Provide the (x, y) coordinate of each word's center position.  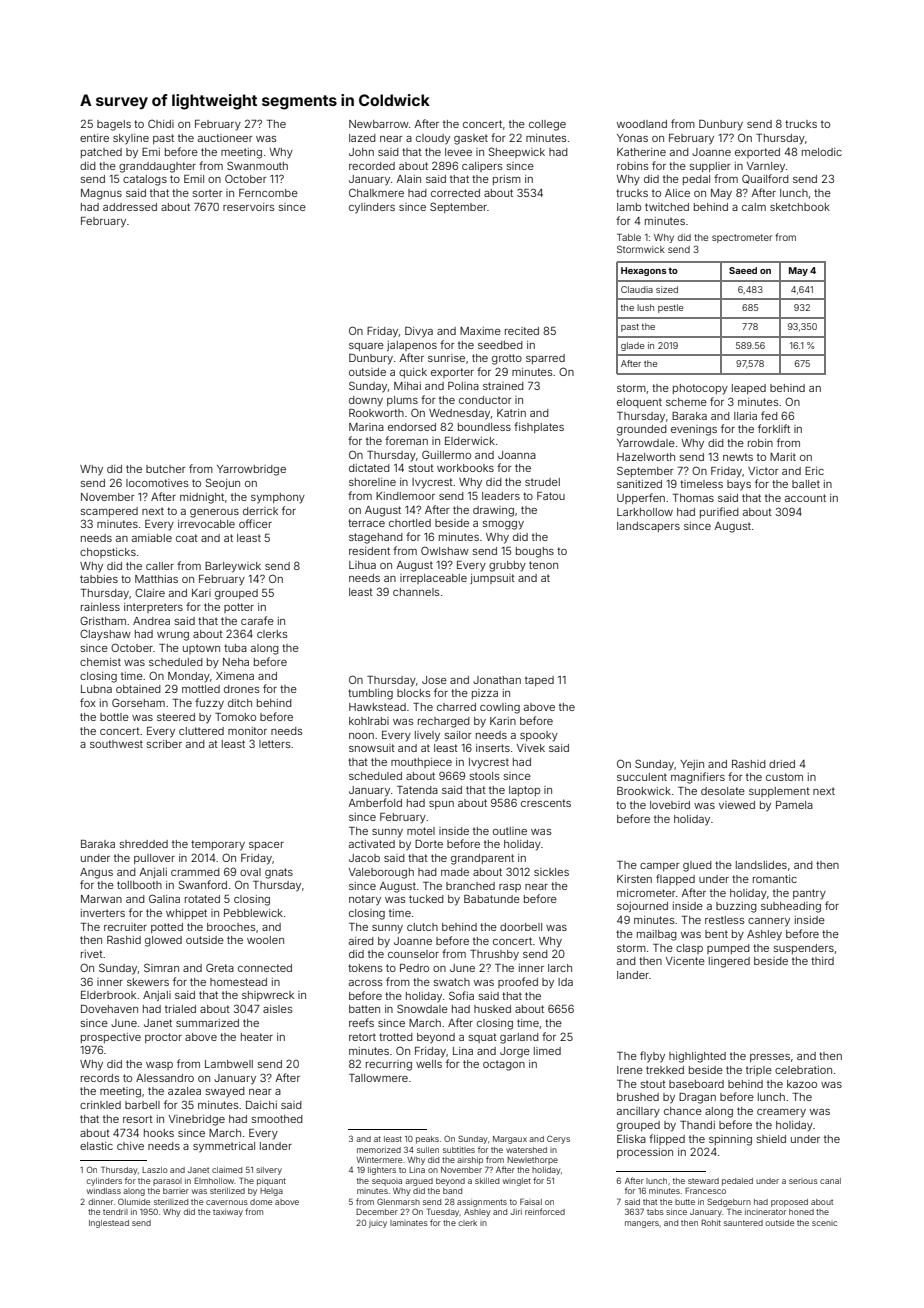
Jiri (516, 1212)
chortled (410, 523)
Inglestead (109, 1224)
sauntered (743, 1223)
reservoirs (248, 207)
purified (719, 512)
